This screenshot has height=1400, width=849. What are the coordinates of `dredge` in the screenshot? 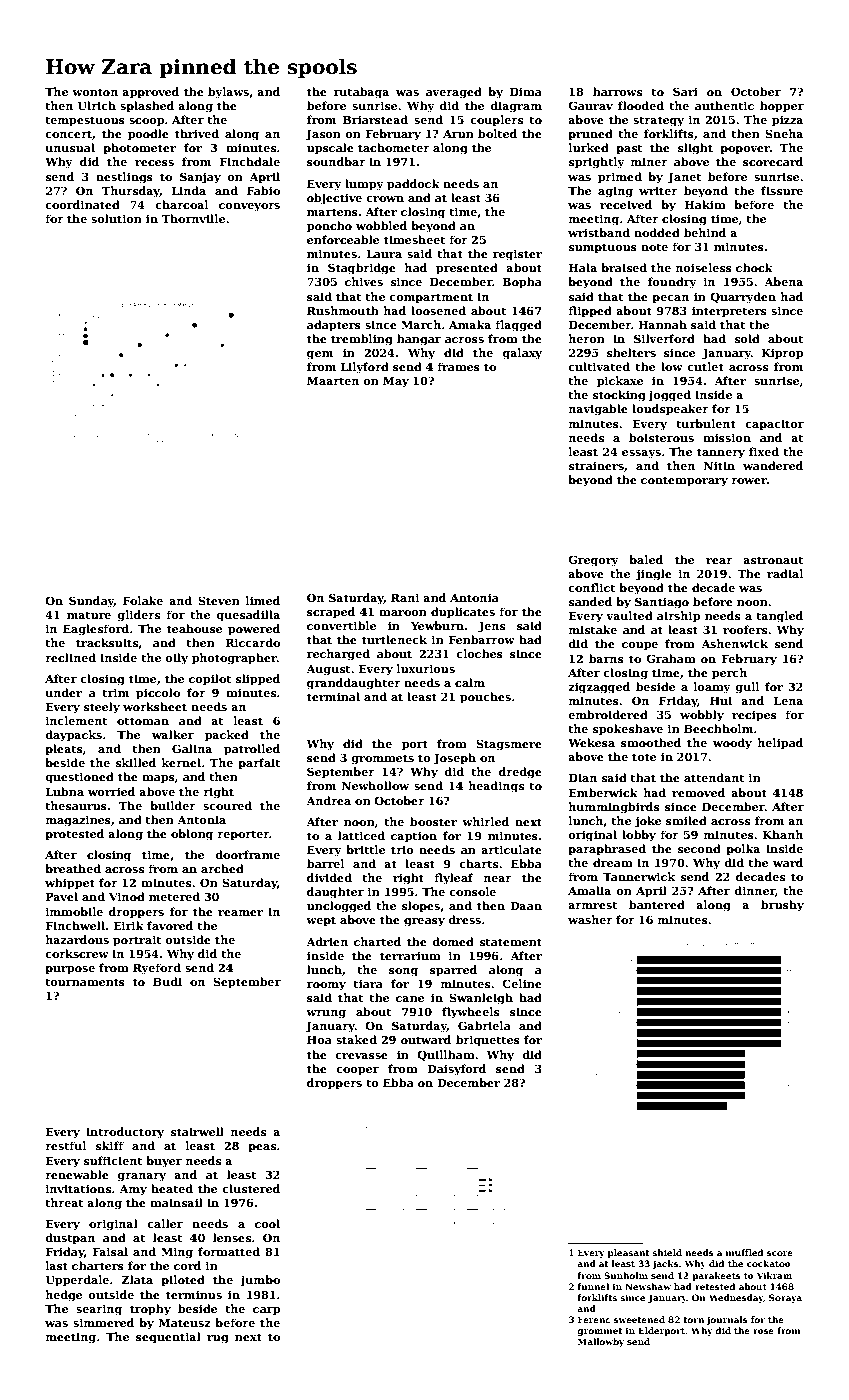 It's located at (520, 773).
